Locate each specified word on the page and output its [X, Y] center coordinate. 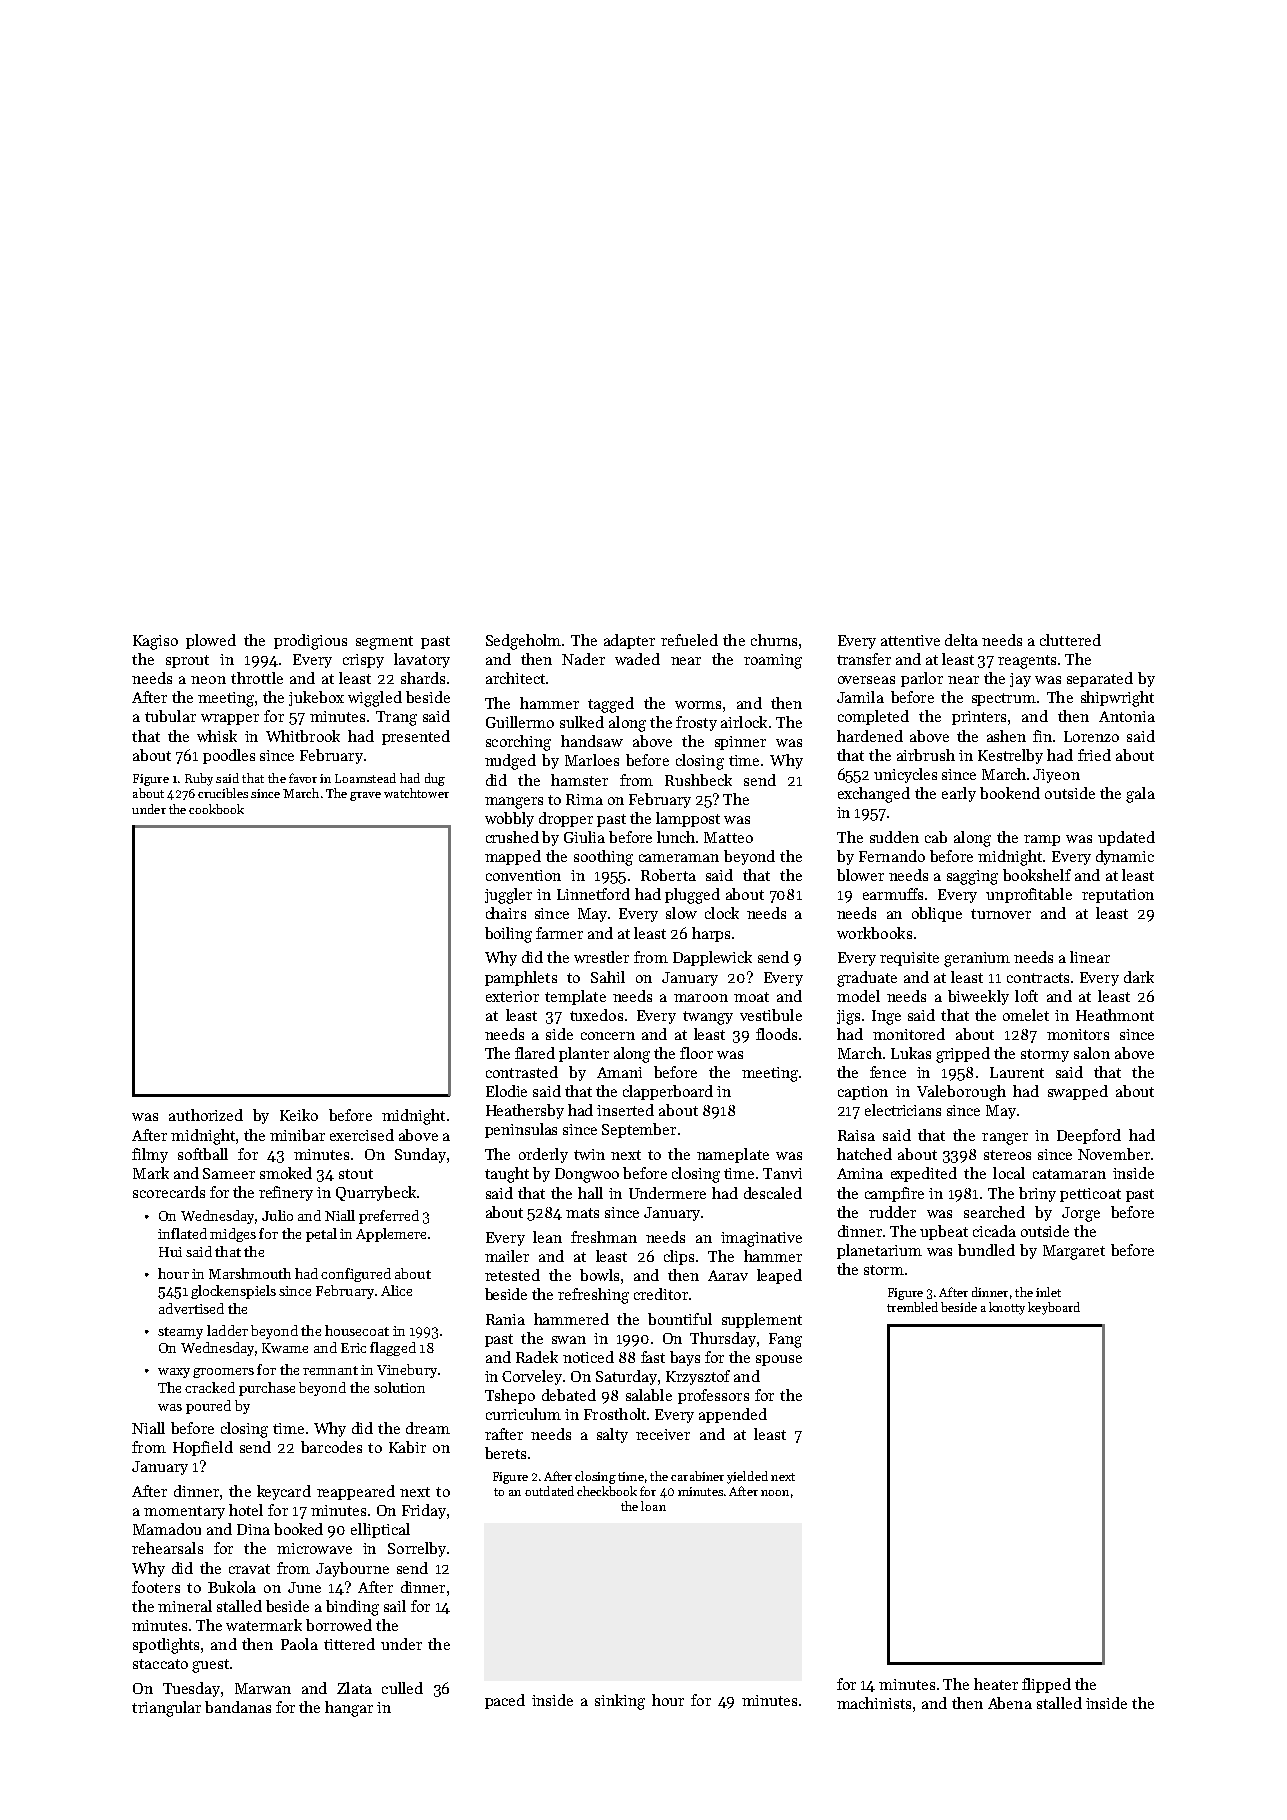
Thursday [723, 1339]
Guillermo [520, 722]
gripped [963, 1055]
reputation [1118, 896]
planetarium [879, 1251]
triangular [166, 1709]
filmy [150, 1155]
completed [873, 717]
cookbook [216, 809]
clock [722, 913]
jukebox [316, 698]
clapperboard [668, 1092]
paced [505, 1701]
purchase [267, 1389]
